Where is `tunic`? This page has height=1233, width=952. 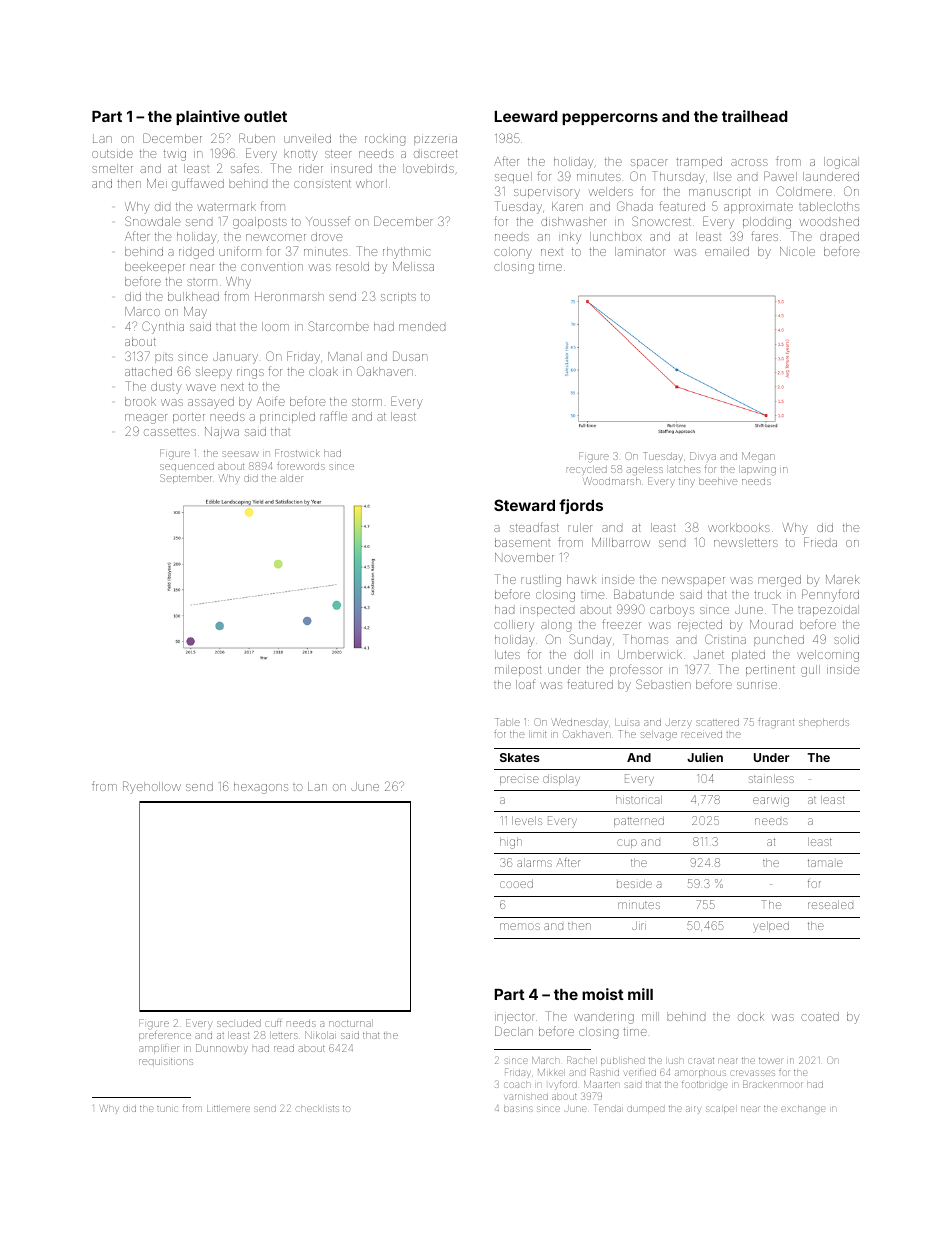
tunic is located at coordinates (167, 1109).
